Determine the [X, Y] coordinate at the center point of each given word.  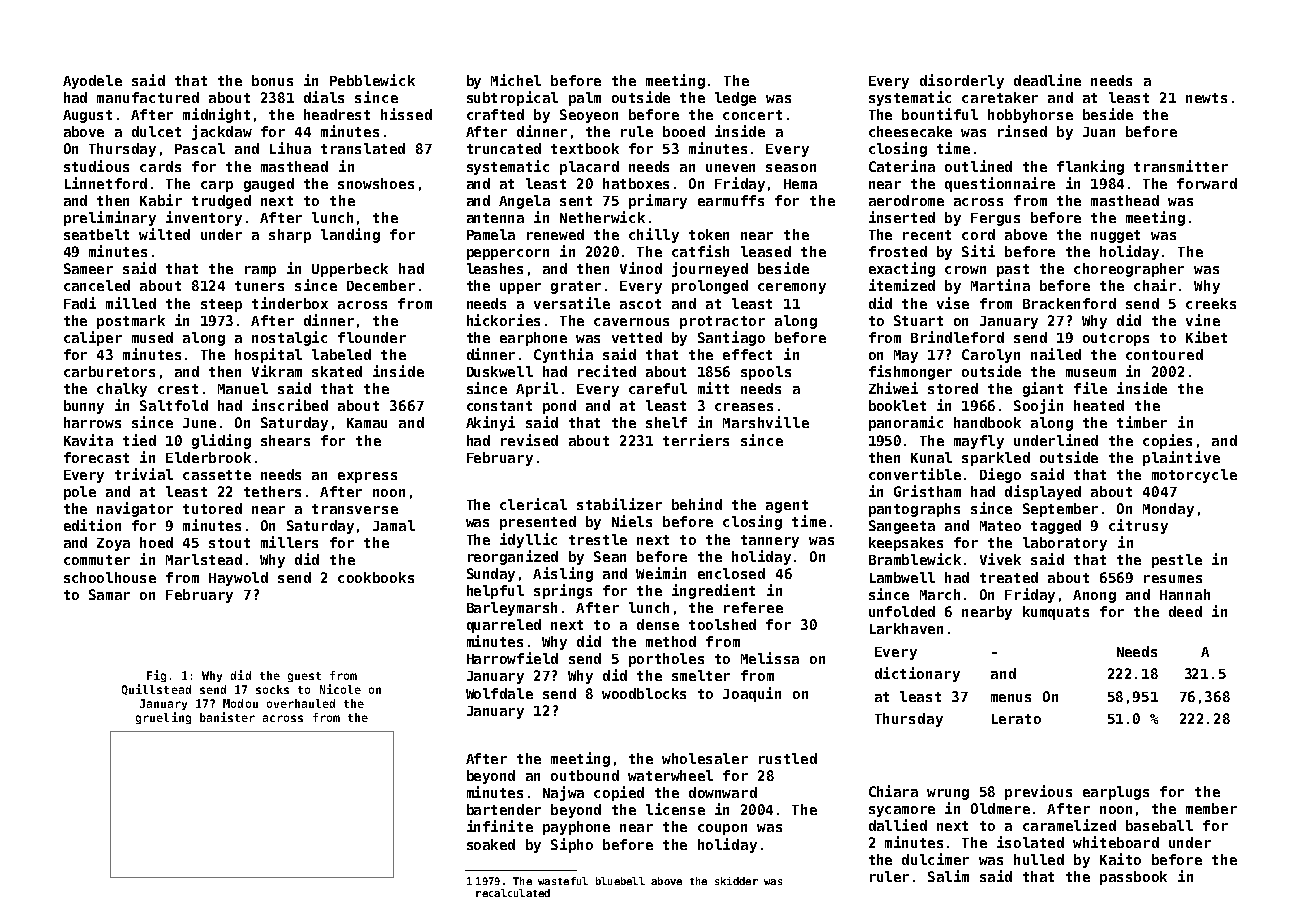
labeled [341, 354]
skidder [736, 881]
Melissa [770, 658]
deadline [1047, 80]
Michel [516, 80]
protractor [722, 322]
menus [1011, 698]
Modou [240, 703]
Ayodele [92, 82]
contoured [1164, 354]
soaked [491, 844]
